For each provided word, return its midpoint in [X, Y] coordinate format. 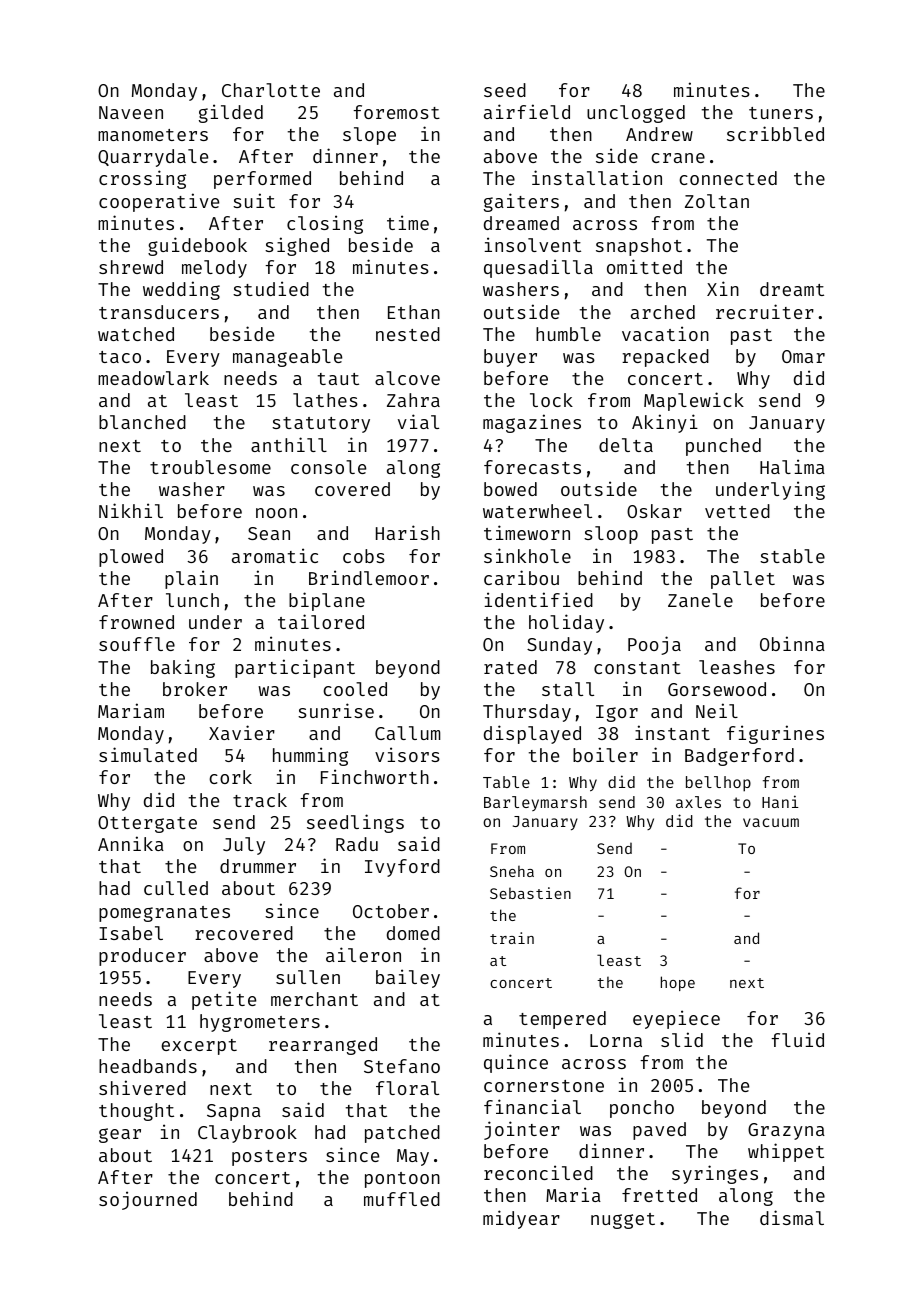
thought [136, 1112]
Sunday [559, 646]
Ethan [414, 312]
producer [142, 957]
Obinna [792, 643]
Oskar [654, 511]
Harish [408, 532]
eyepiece [676, 1019]
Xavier [242, 732]
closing [325, 224]
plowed [131, 558]
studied [271, 288]
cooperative [159, 202]
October [391, 911]
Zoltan [717, 201]
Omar [803, 356]
